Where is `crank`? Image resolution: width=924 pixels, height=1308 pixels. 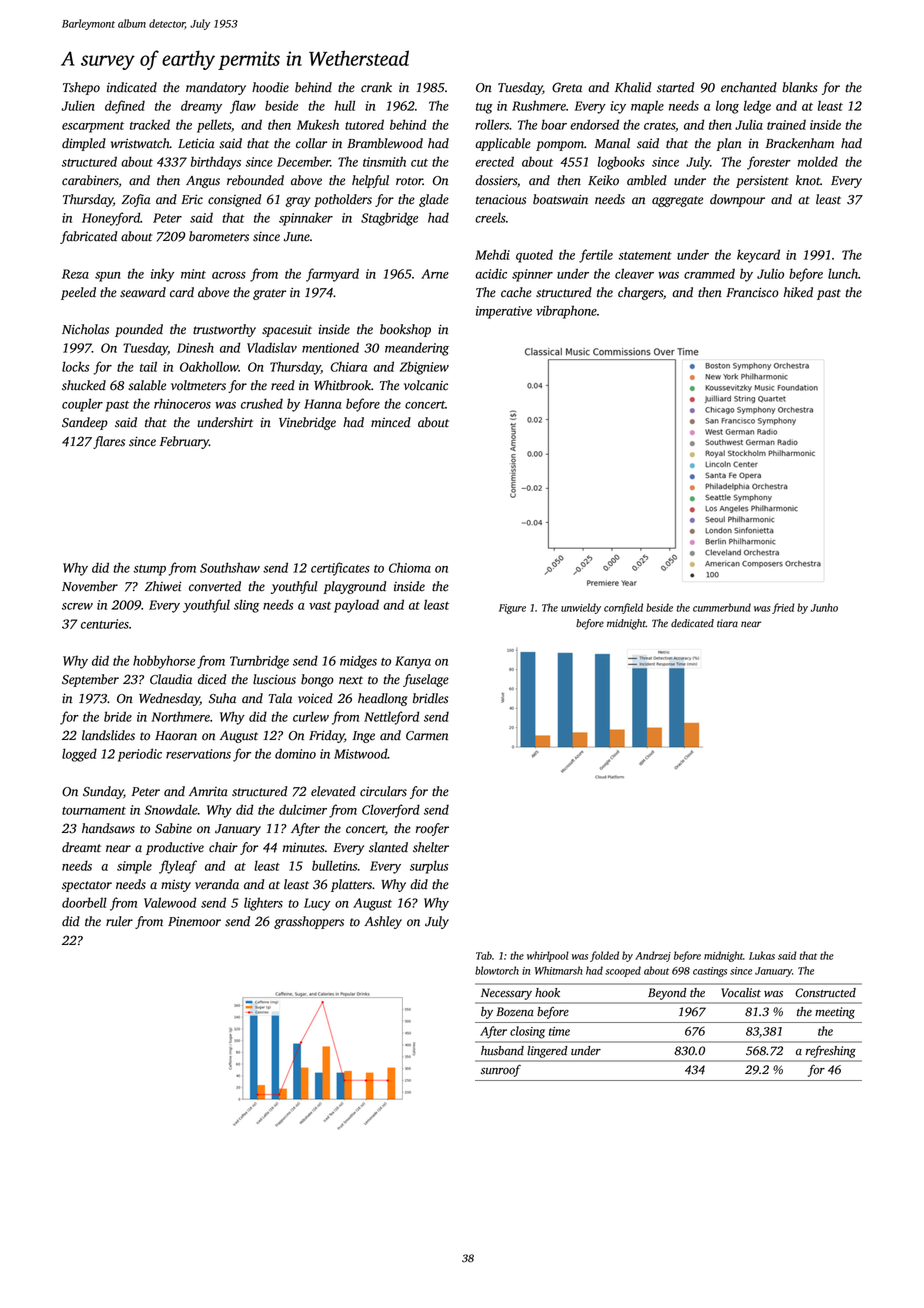
crank is located at coordinates (376, 87).
